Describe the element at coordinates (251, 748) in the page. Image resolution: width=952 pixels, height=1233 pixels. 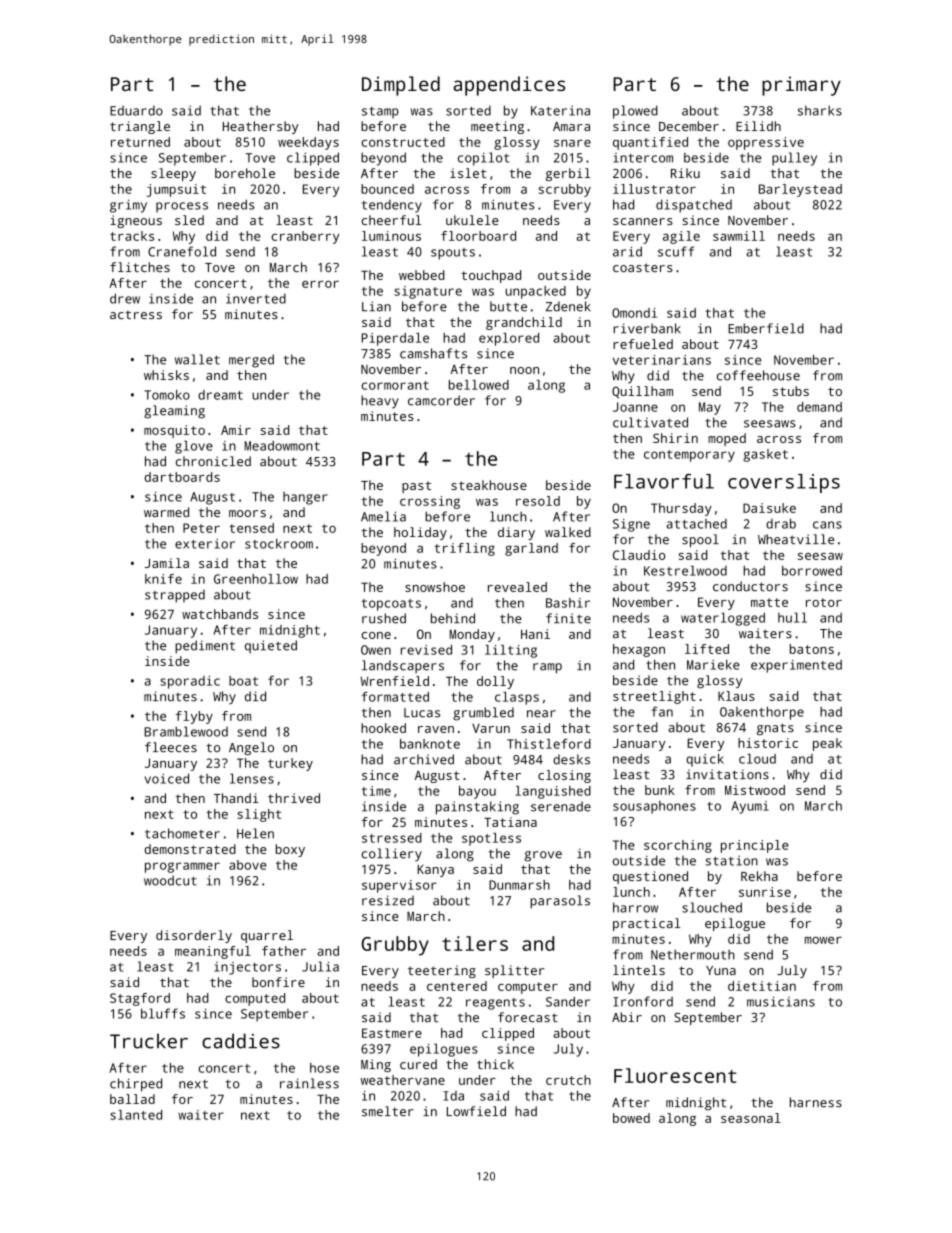
I see `Angelo` at that location.
